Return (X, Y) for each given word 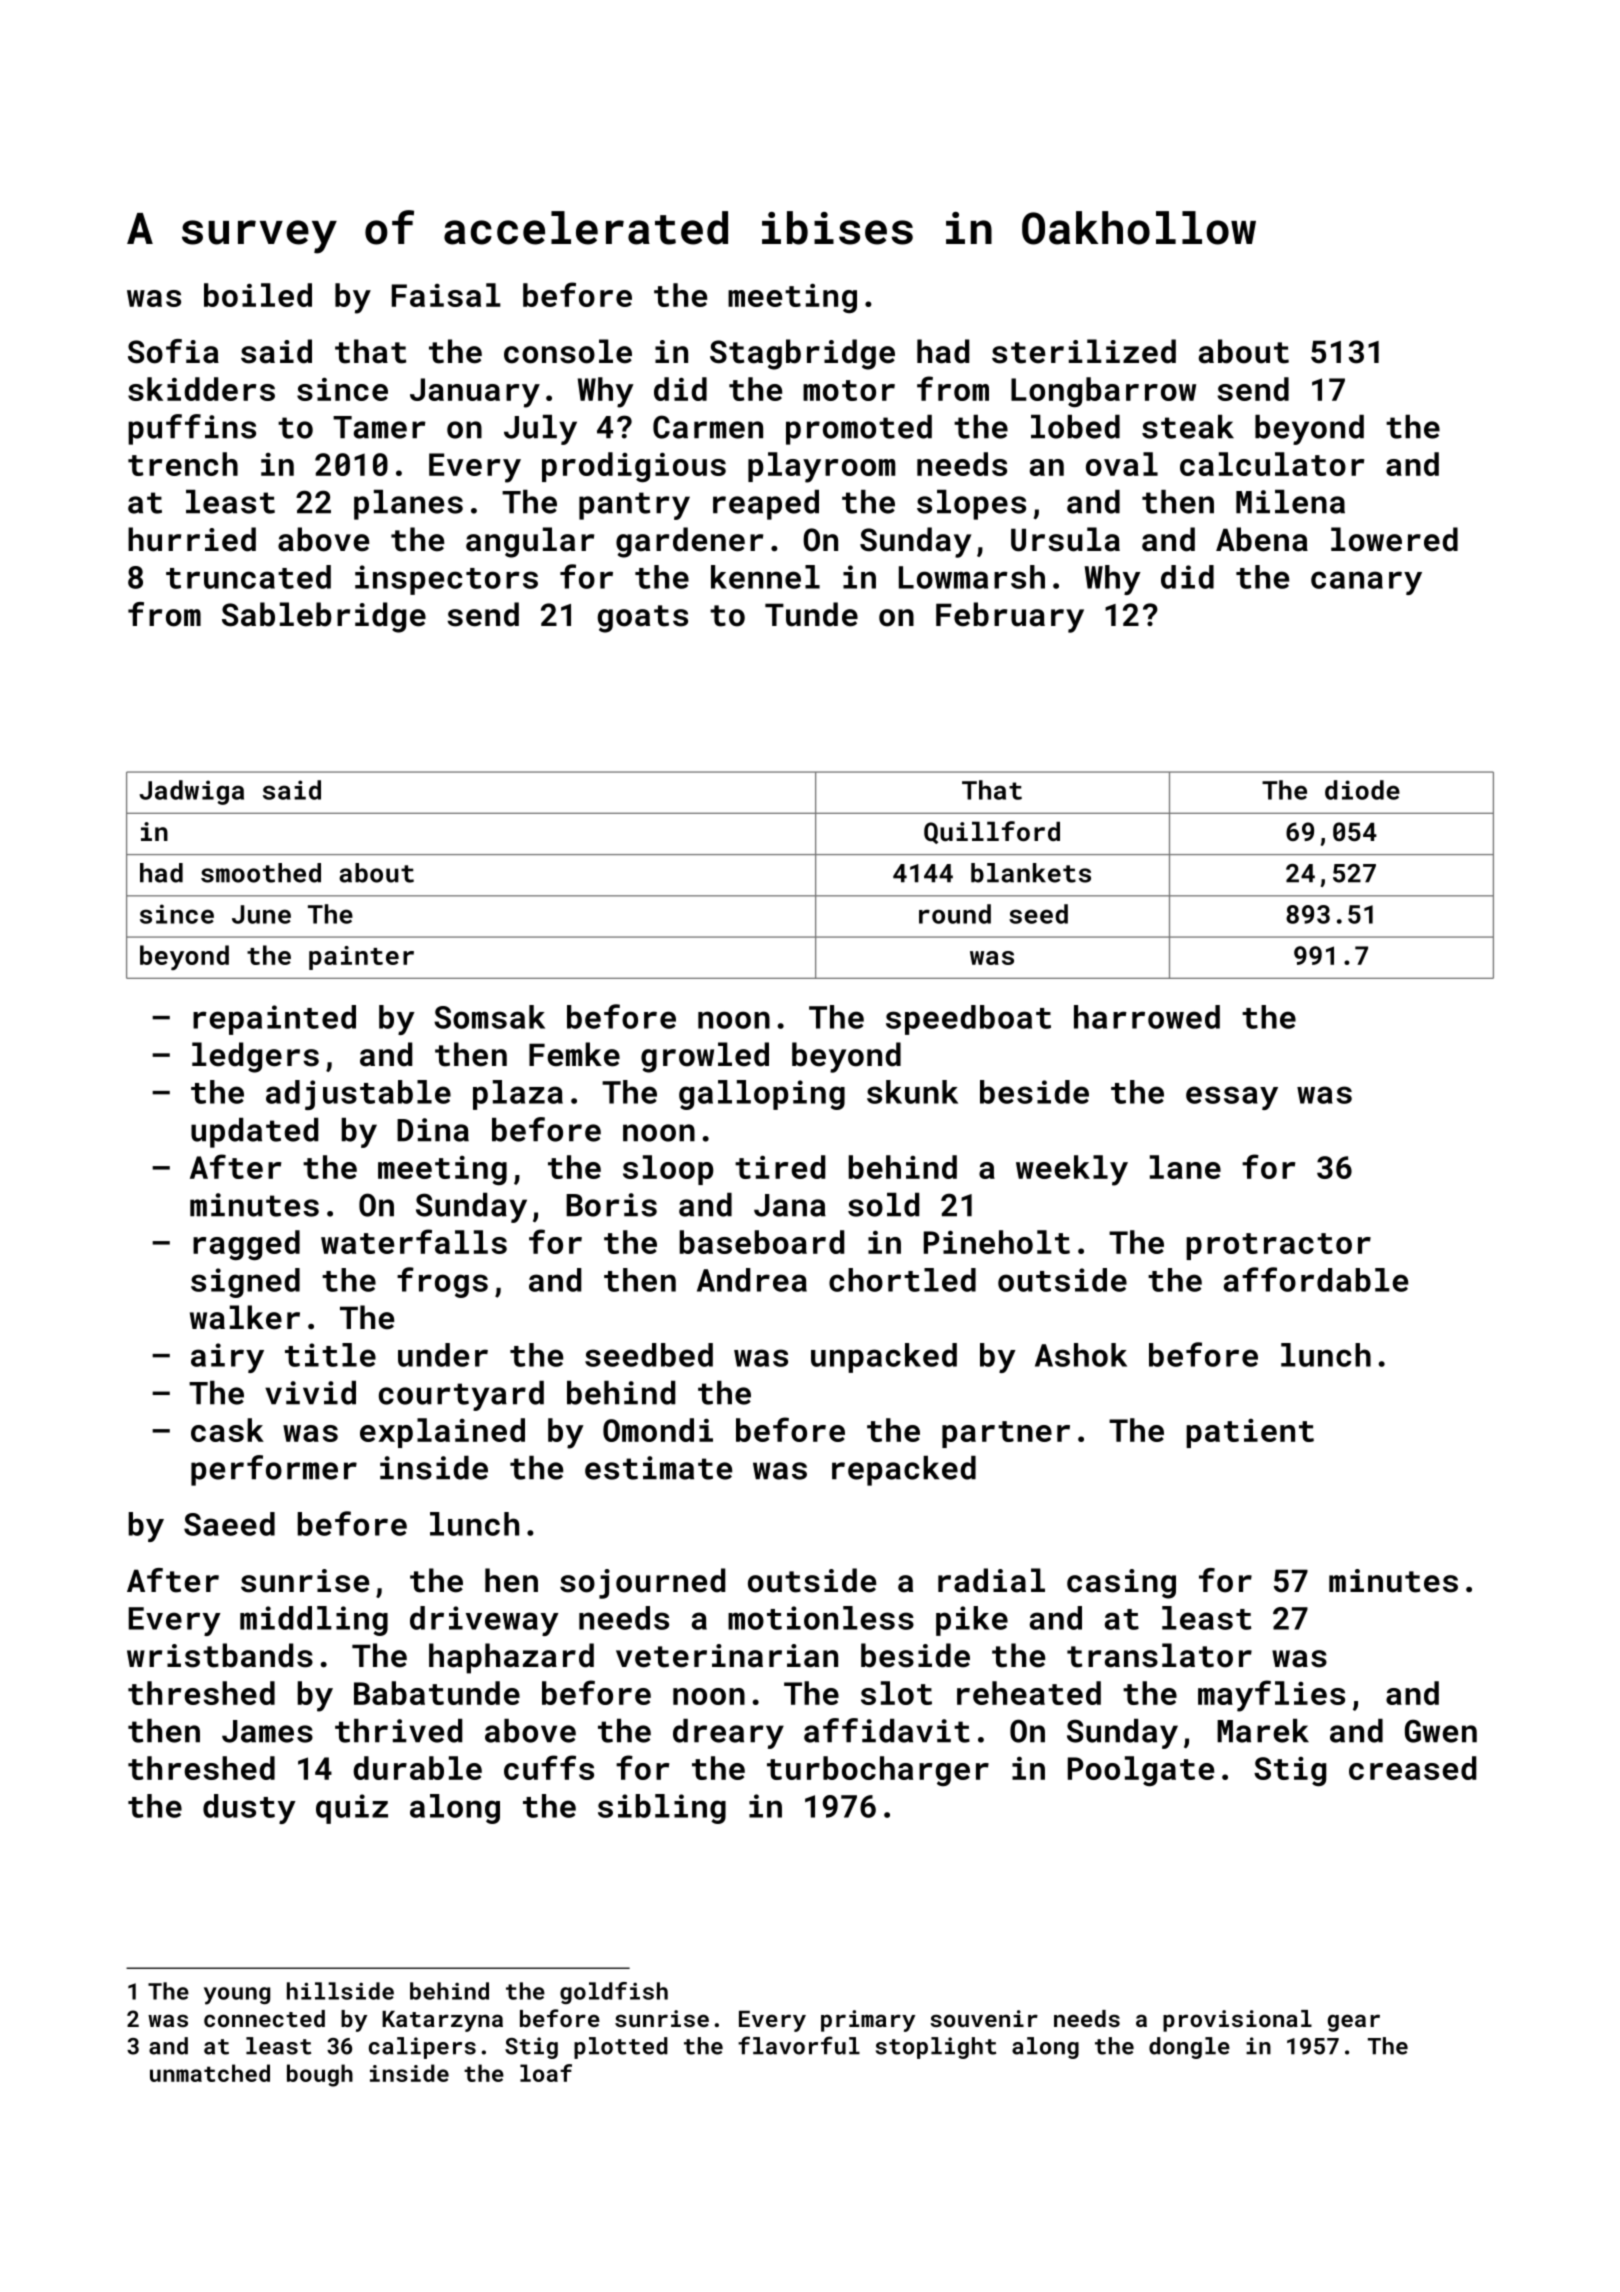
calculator (1272, 464)
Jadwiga (191, 792)
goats (642, 619)
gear (1354, 2023)
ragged (246, 1245)
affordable (1316, 1279)
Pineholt (997, 1242)
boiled (258, 295)
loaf (546, 2073)
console (568, 351)
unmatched (210, 2073)
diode (1362, 790)
